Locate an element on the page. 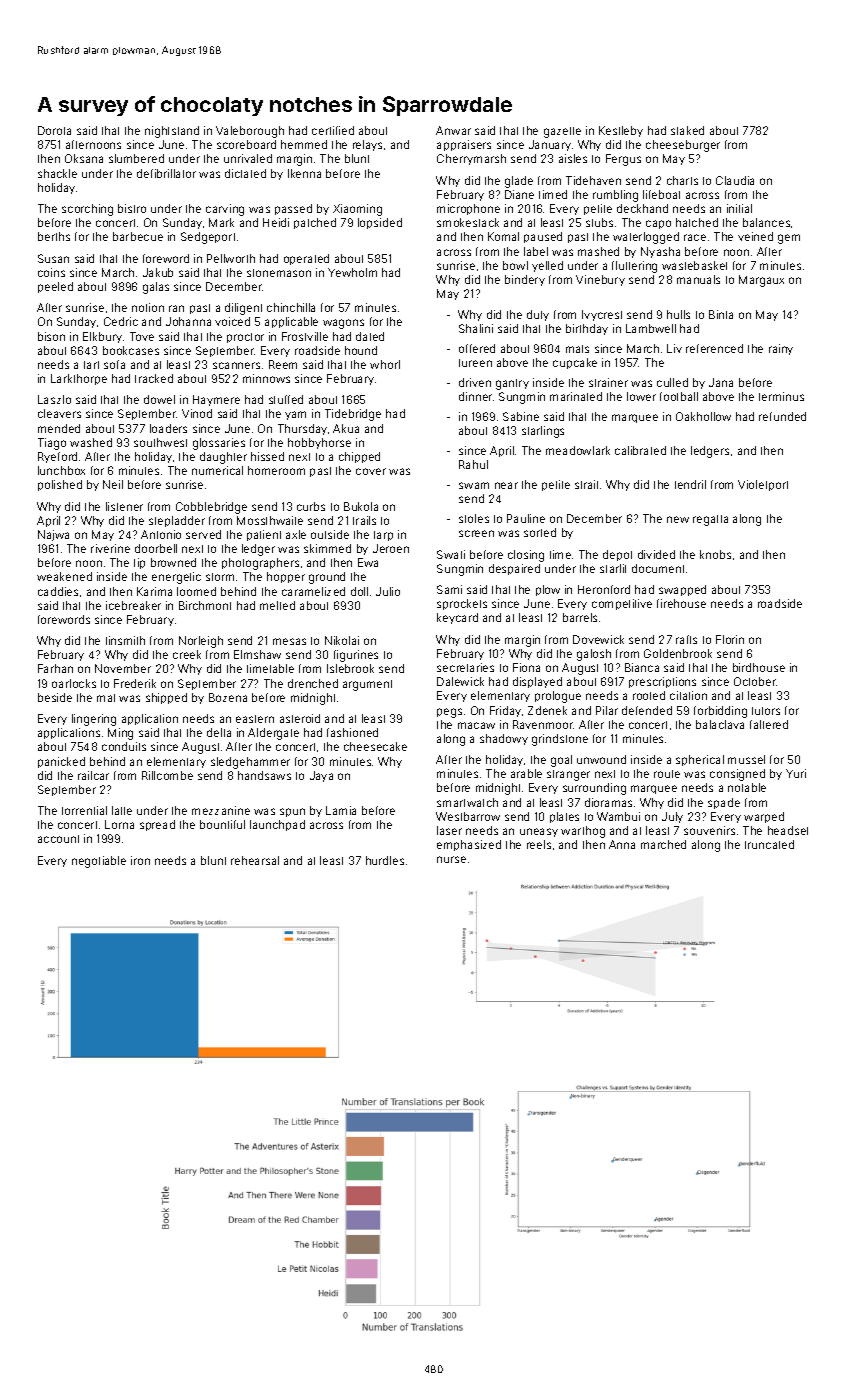  appraisers is located at coordinates (464, 145).
